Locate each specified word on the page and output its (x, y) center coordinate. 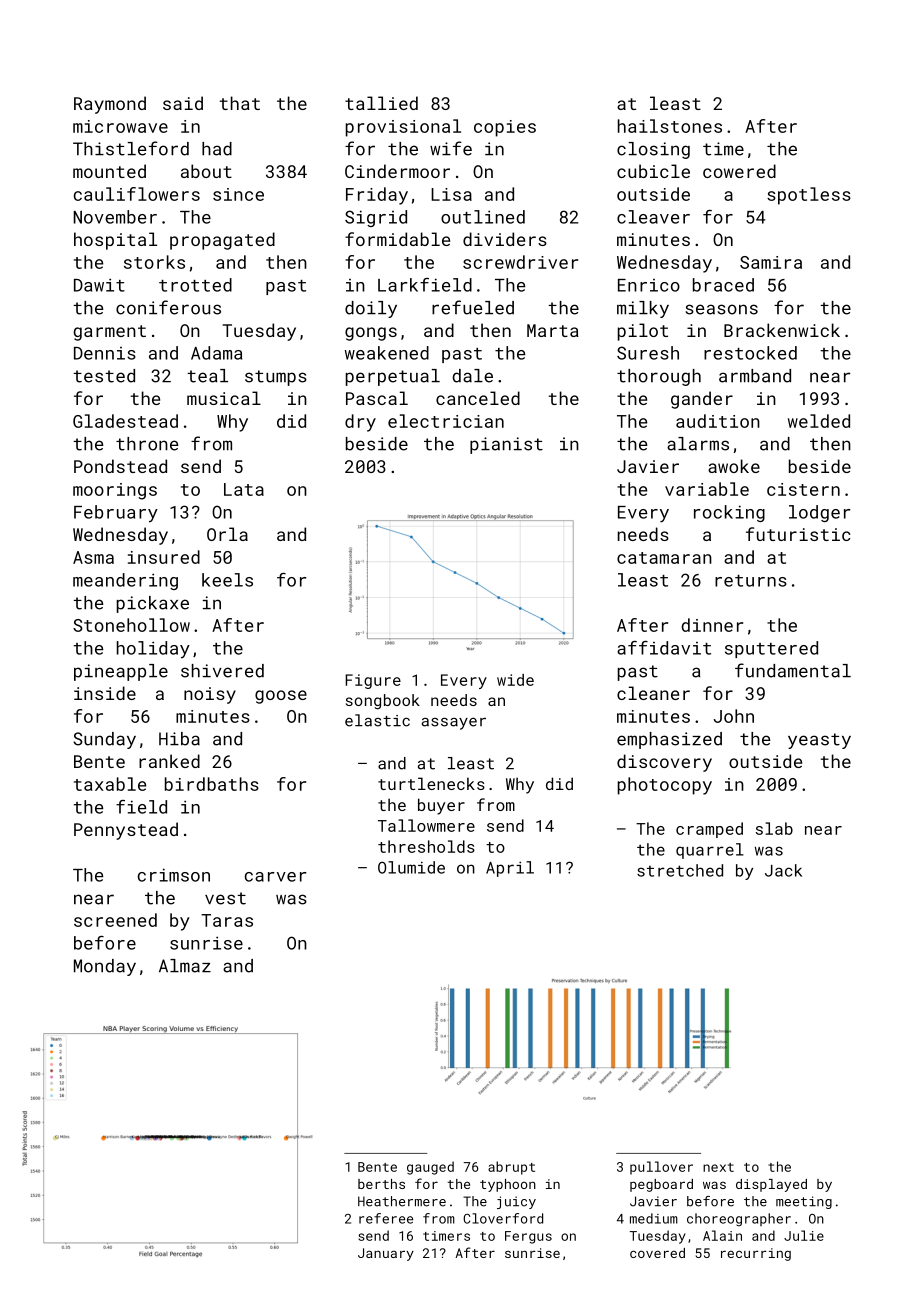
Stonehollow (131, 625)
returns (751, 581)
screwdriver (520, 262)
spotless (809, 196)
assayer (454, 723)
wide (515, 680)
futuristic (798, 534)
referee (386, 1218)
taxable (110, 784)
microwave (120, 126)
